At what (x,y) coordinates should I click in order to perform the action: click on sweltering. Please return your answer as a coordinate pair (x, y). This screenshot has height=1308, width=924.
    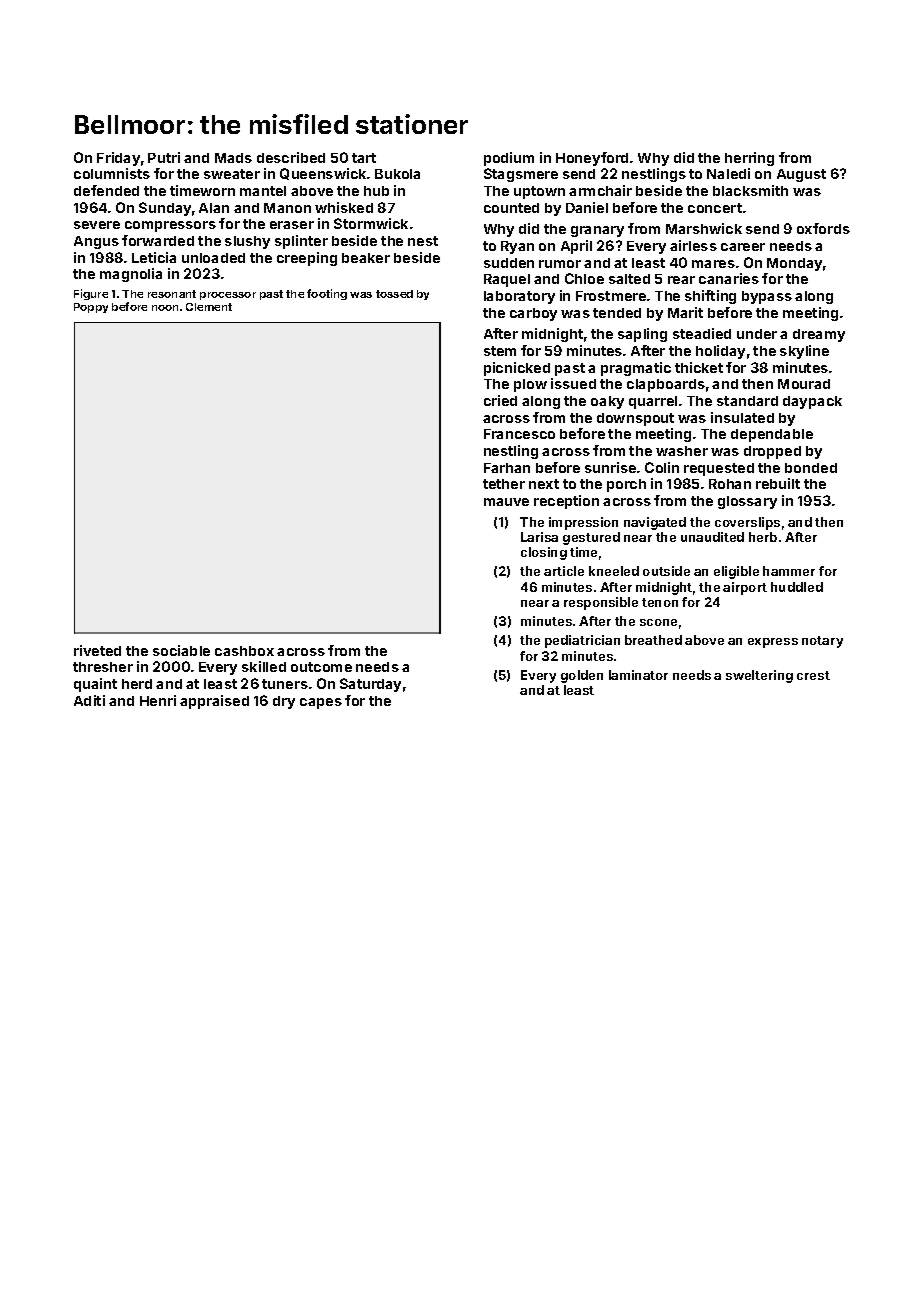
    Looking at the image, I should click on (759, 676).
